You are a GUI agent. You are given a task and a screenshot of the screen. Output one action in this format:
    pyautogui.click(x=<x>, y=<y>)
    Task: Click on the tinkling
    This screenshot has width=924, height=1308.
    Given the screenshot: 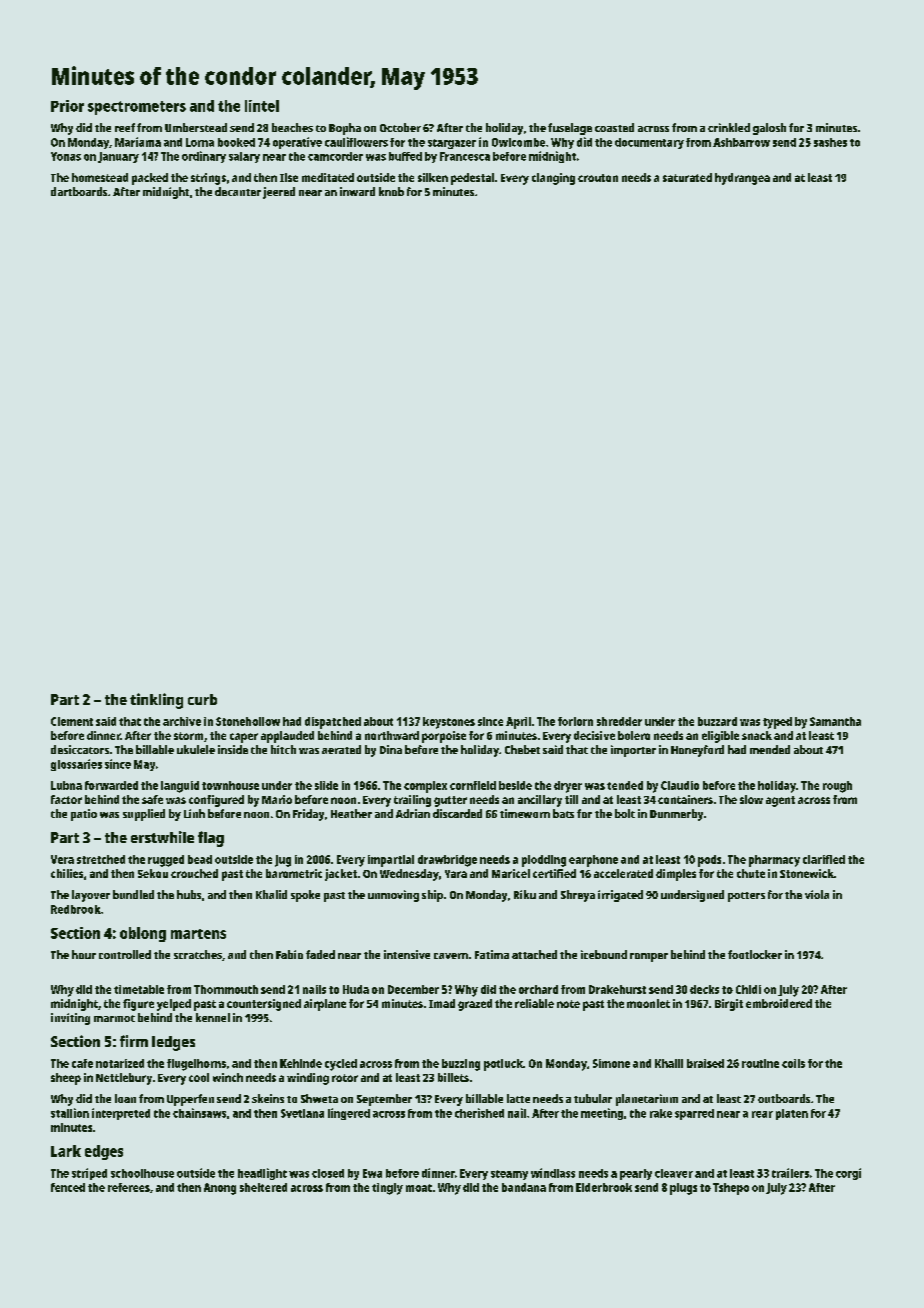 What is the action you would take?
    pyautogui.click(x=156, y=701)
